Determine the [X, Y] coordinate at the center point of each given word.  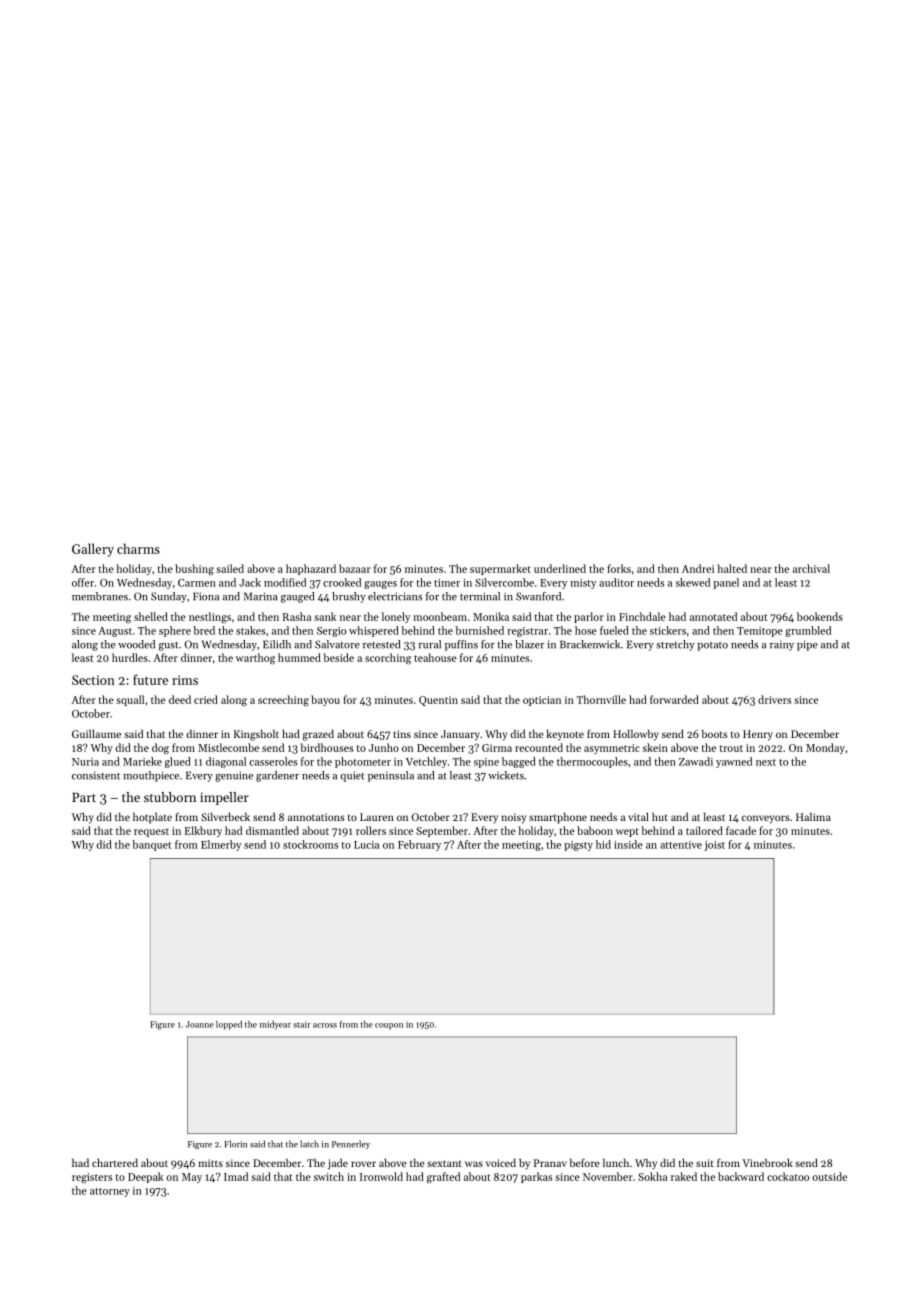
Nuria [85, 762]
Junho [384, 747]
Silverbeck [225, 816]
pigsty [578, 846]
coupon [389, 1026]
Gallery [93, 550]
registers [92, 1178]
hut [660, 817]
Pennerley [351, 1144]
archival [811, 568]
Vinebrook [767, 1163]
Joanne [200, 1024]
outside [829, 1176]
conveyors [765, 819]
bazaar [355, 568]
